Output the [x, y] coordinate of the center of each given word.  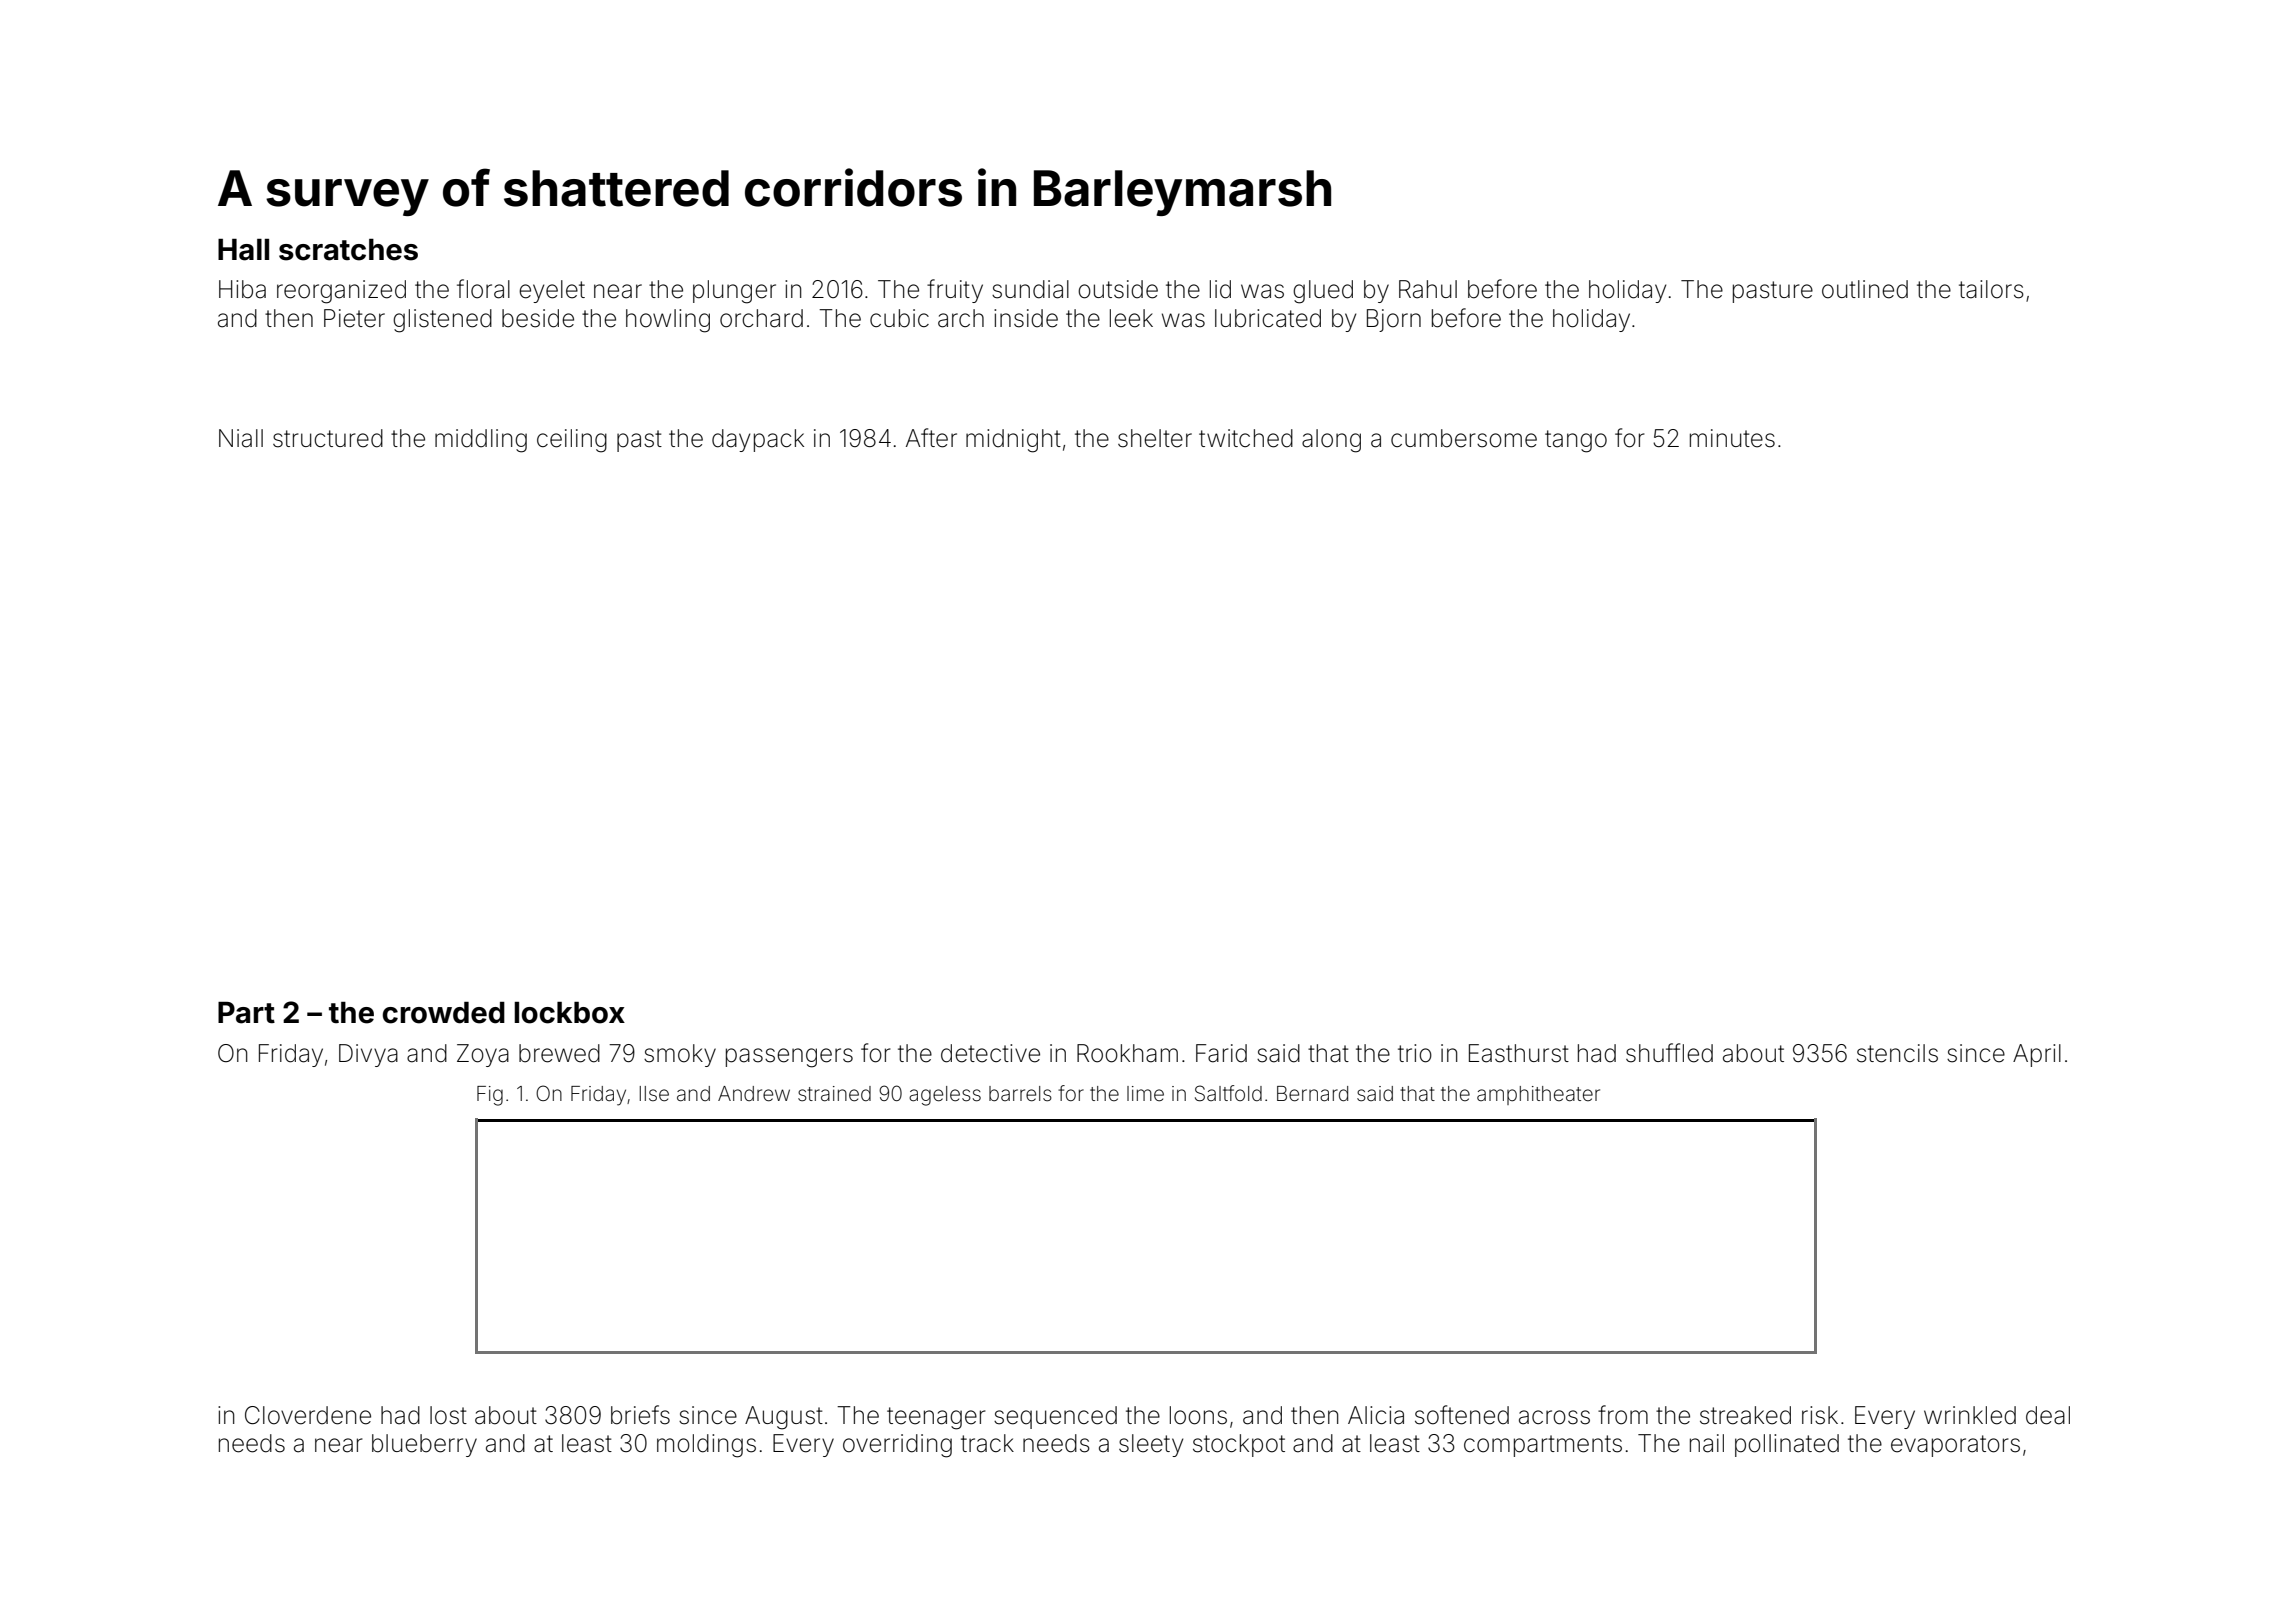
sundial [1030, 289]
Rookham [1127, 1053]
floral [483, 289]
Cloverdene [308, 1415]
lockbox [569, 1013]
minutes [1732, 438]
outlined [1865, 289]
